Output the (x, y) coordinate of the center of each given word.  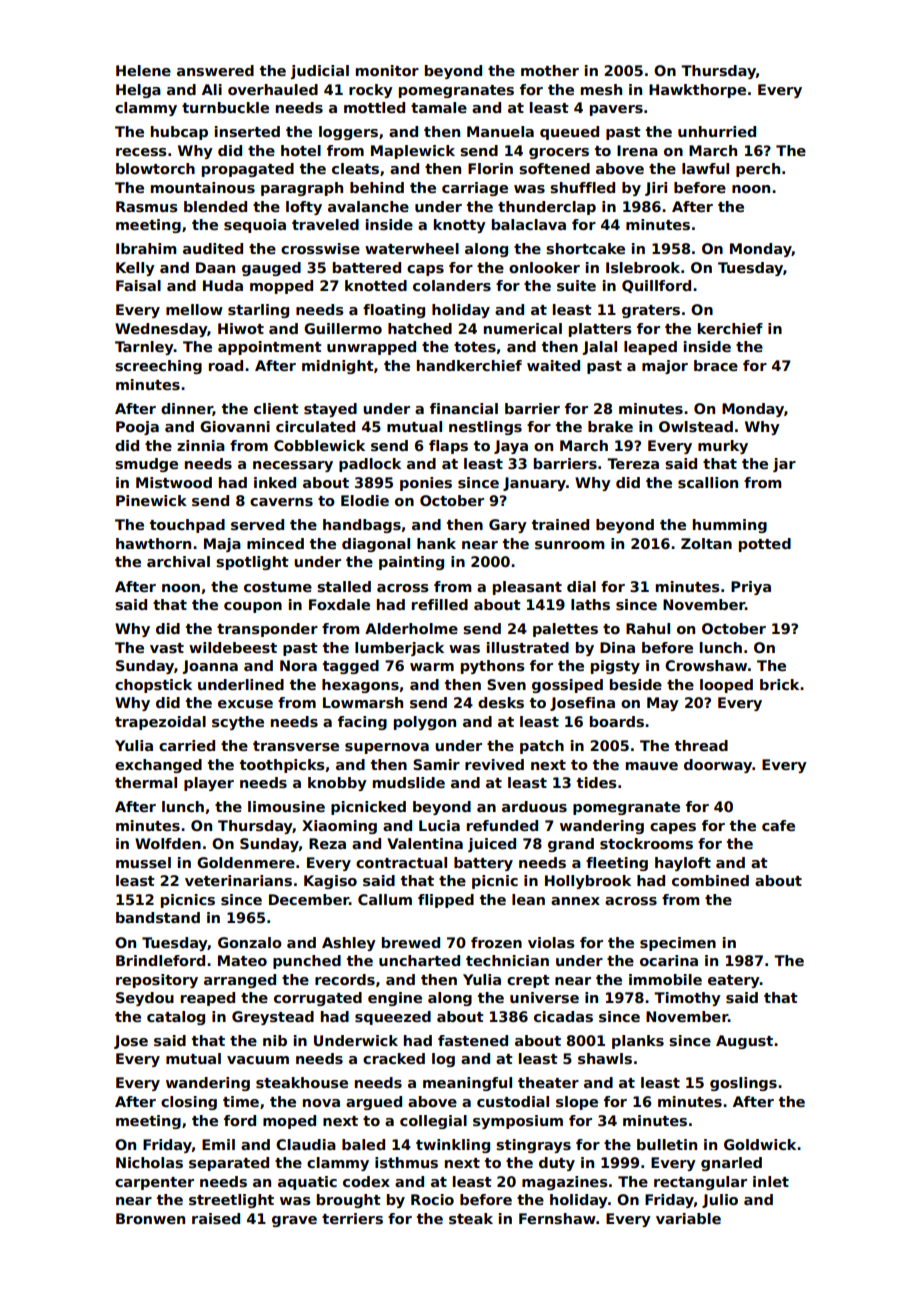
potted (765, 545)
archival (178, 561)
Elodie (365, 500)
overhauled (273, 89)
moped (289, 1122)
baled (363, 1144)
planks (638, 1042)
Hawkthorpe (697, 91)
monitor (387, 70)
